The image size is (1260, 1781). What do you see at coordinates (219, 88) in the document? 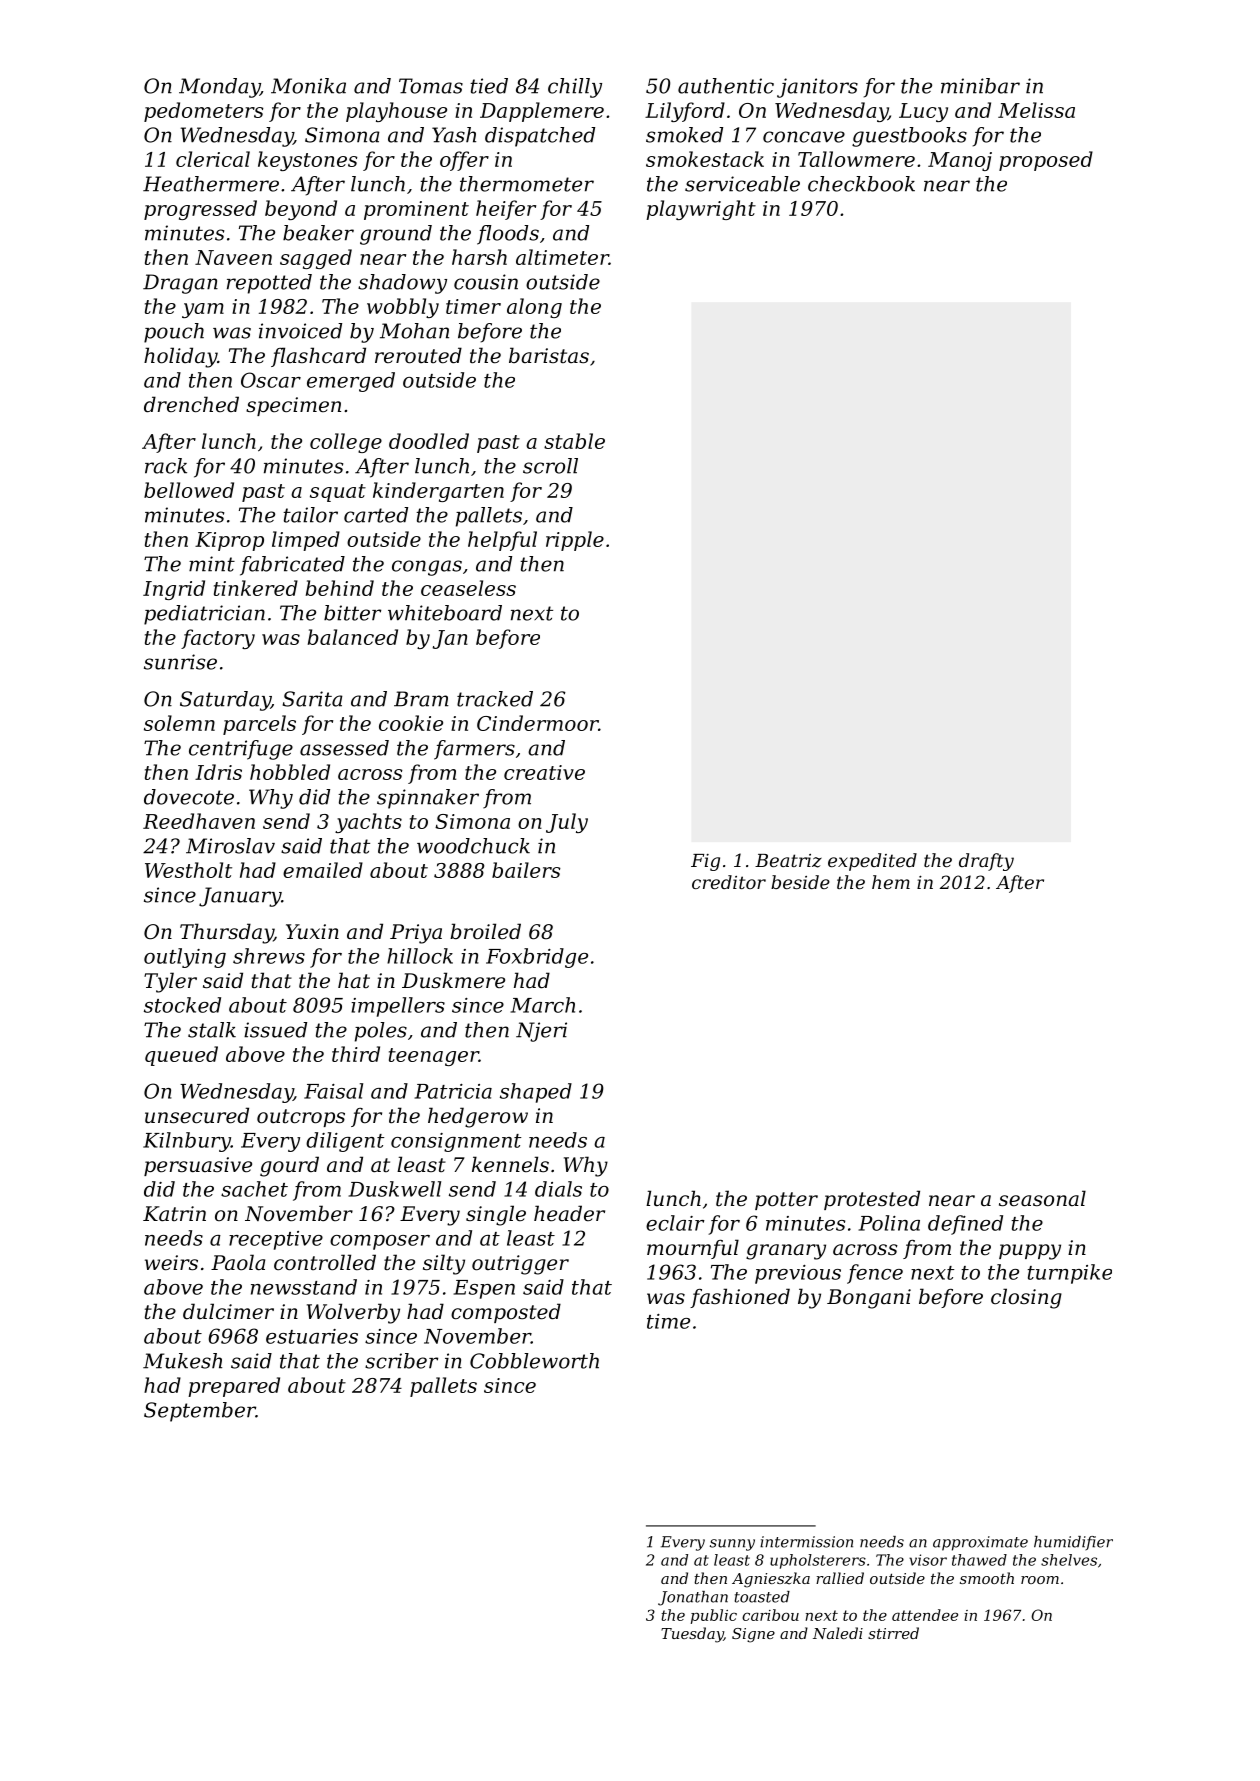
I see `Monday` at bounding box center [219, 88].
